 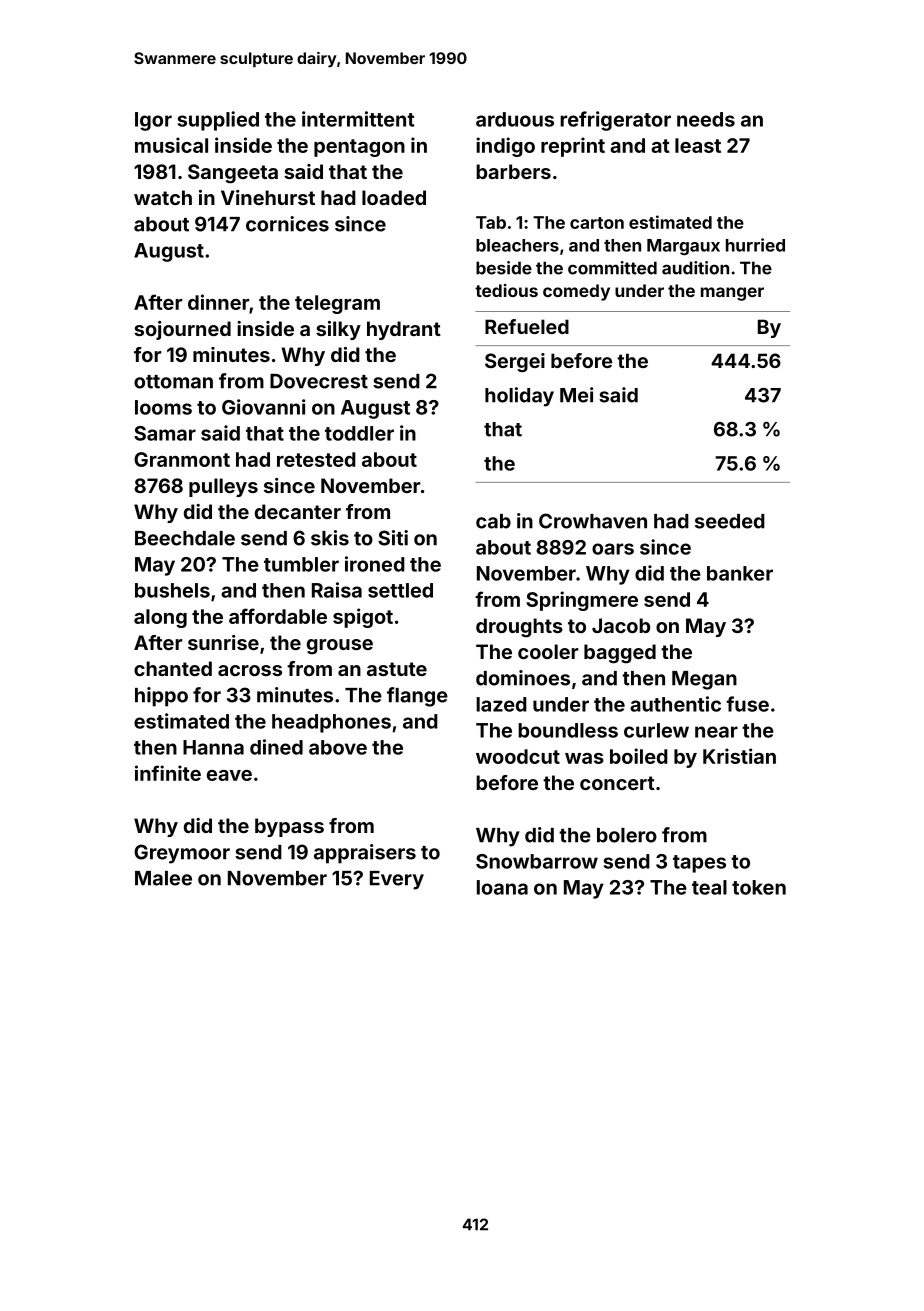 I want to click on intermittent, so click(x=358, y=119).
